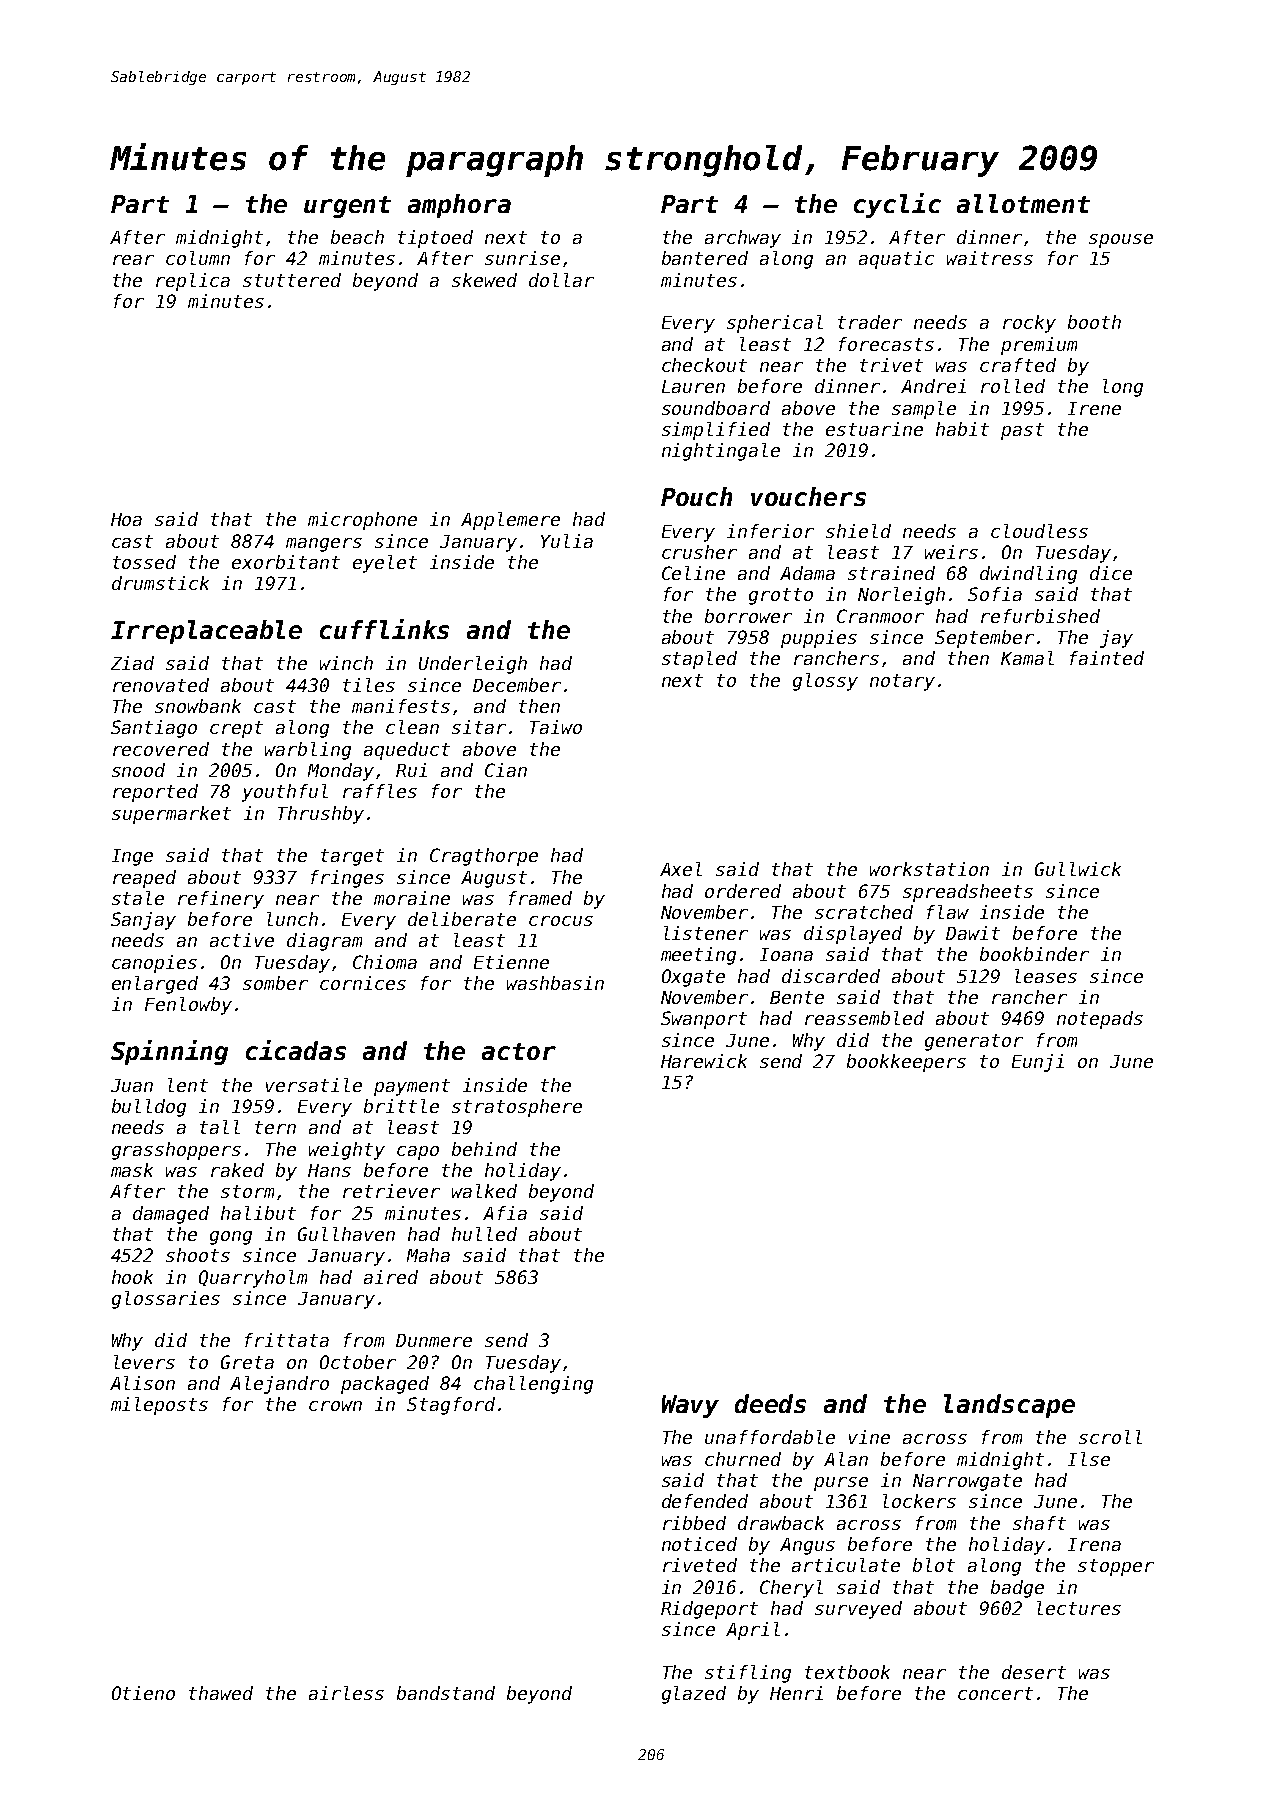 This image has width=1276, height=1804. I want to click on Afia, so click(505, 1213).
